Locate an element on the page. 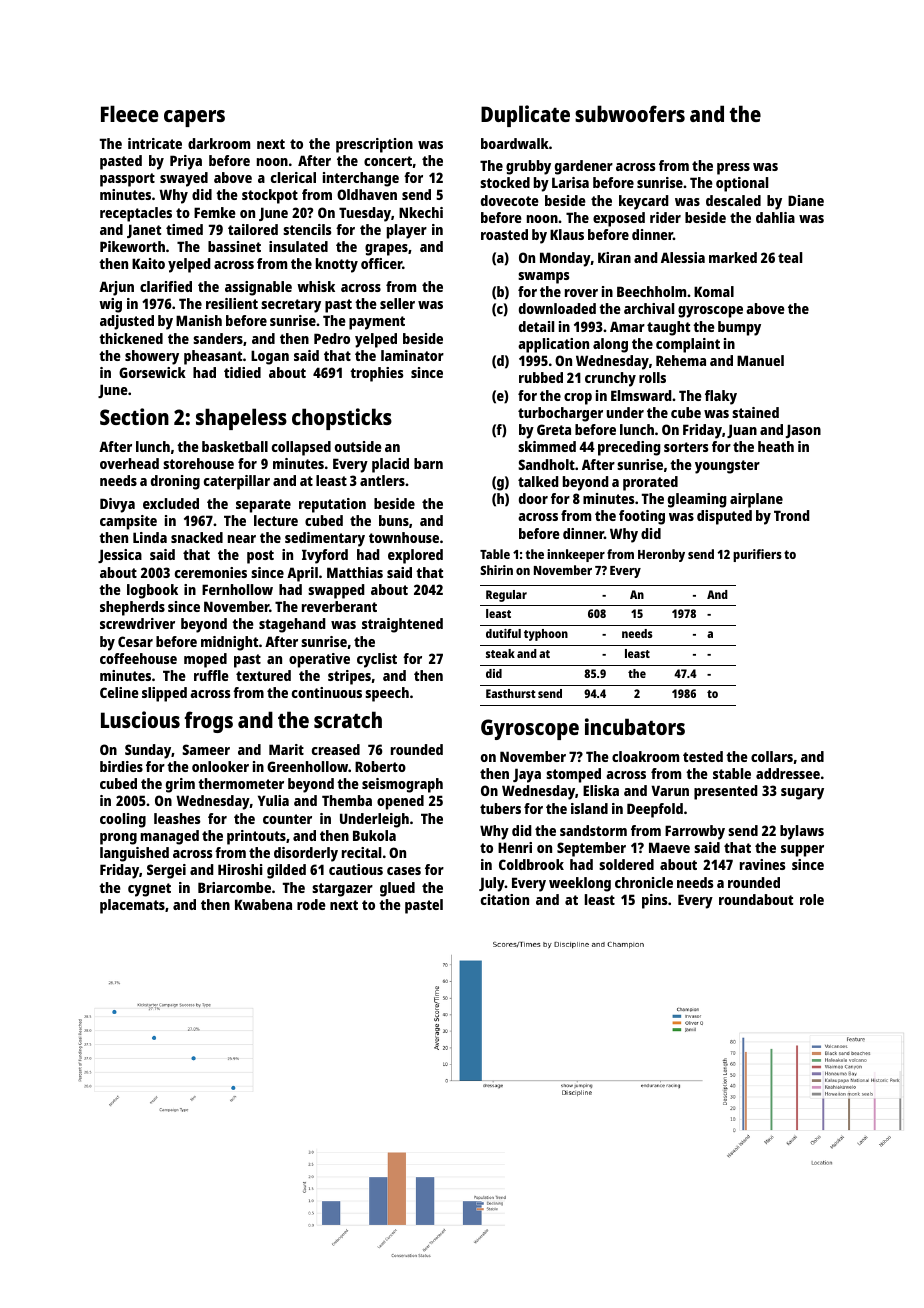  resilient is located at coordinates (232, 303).
